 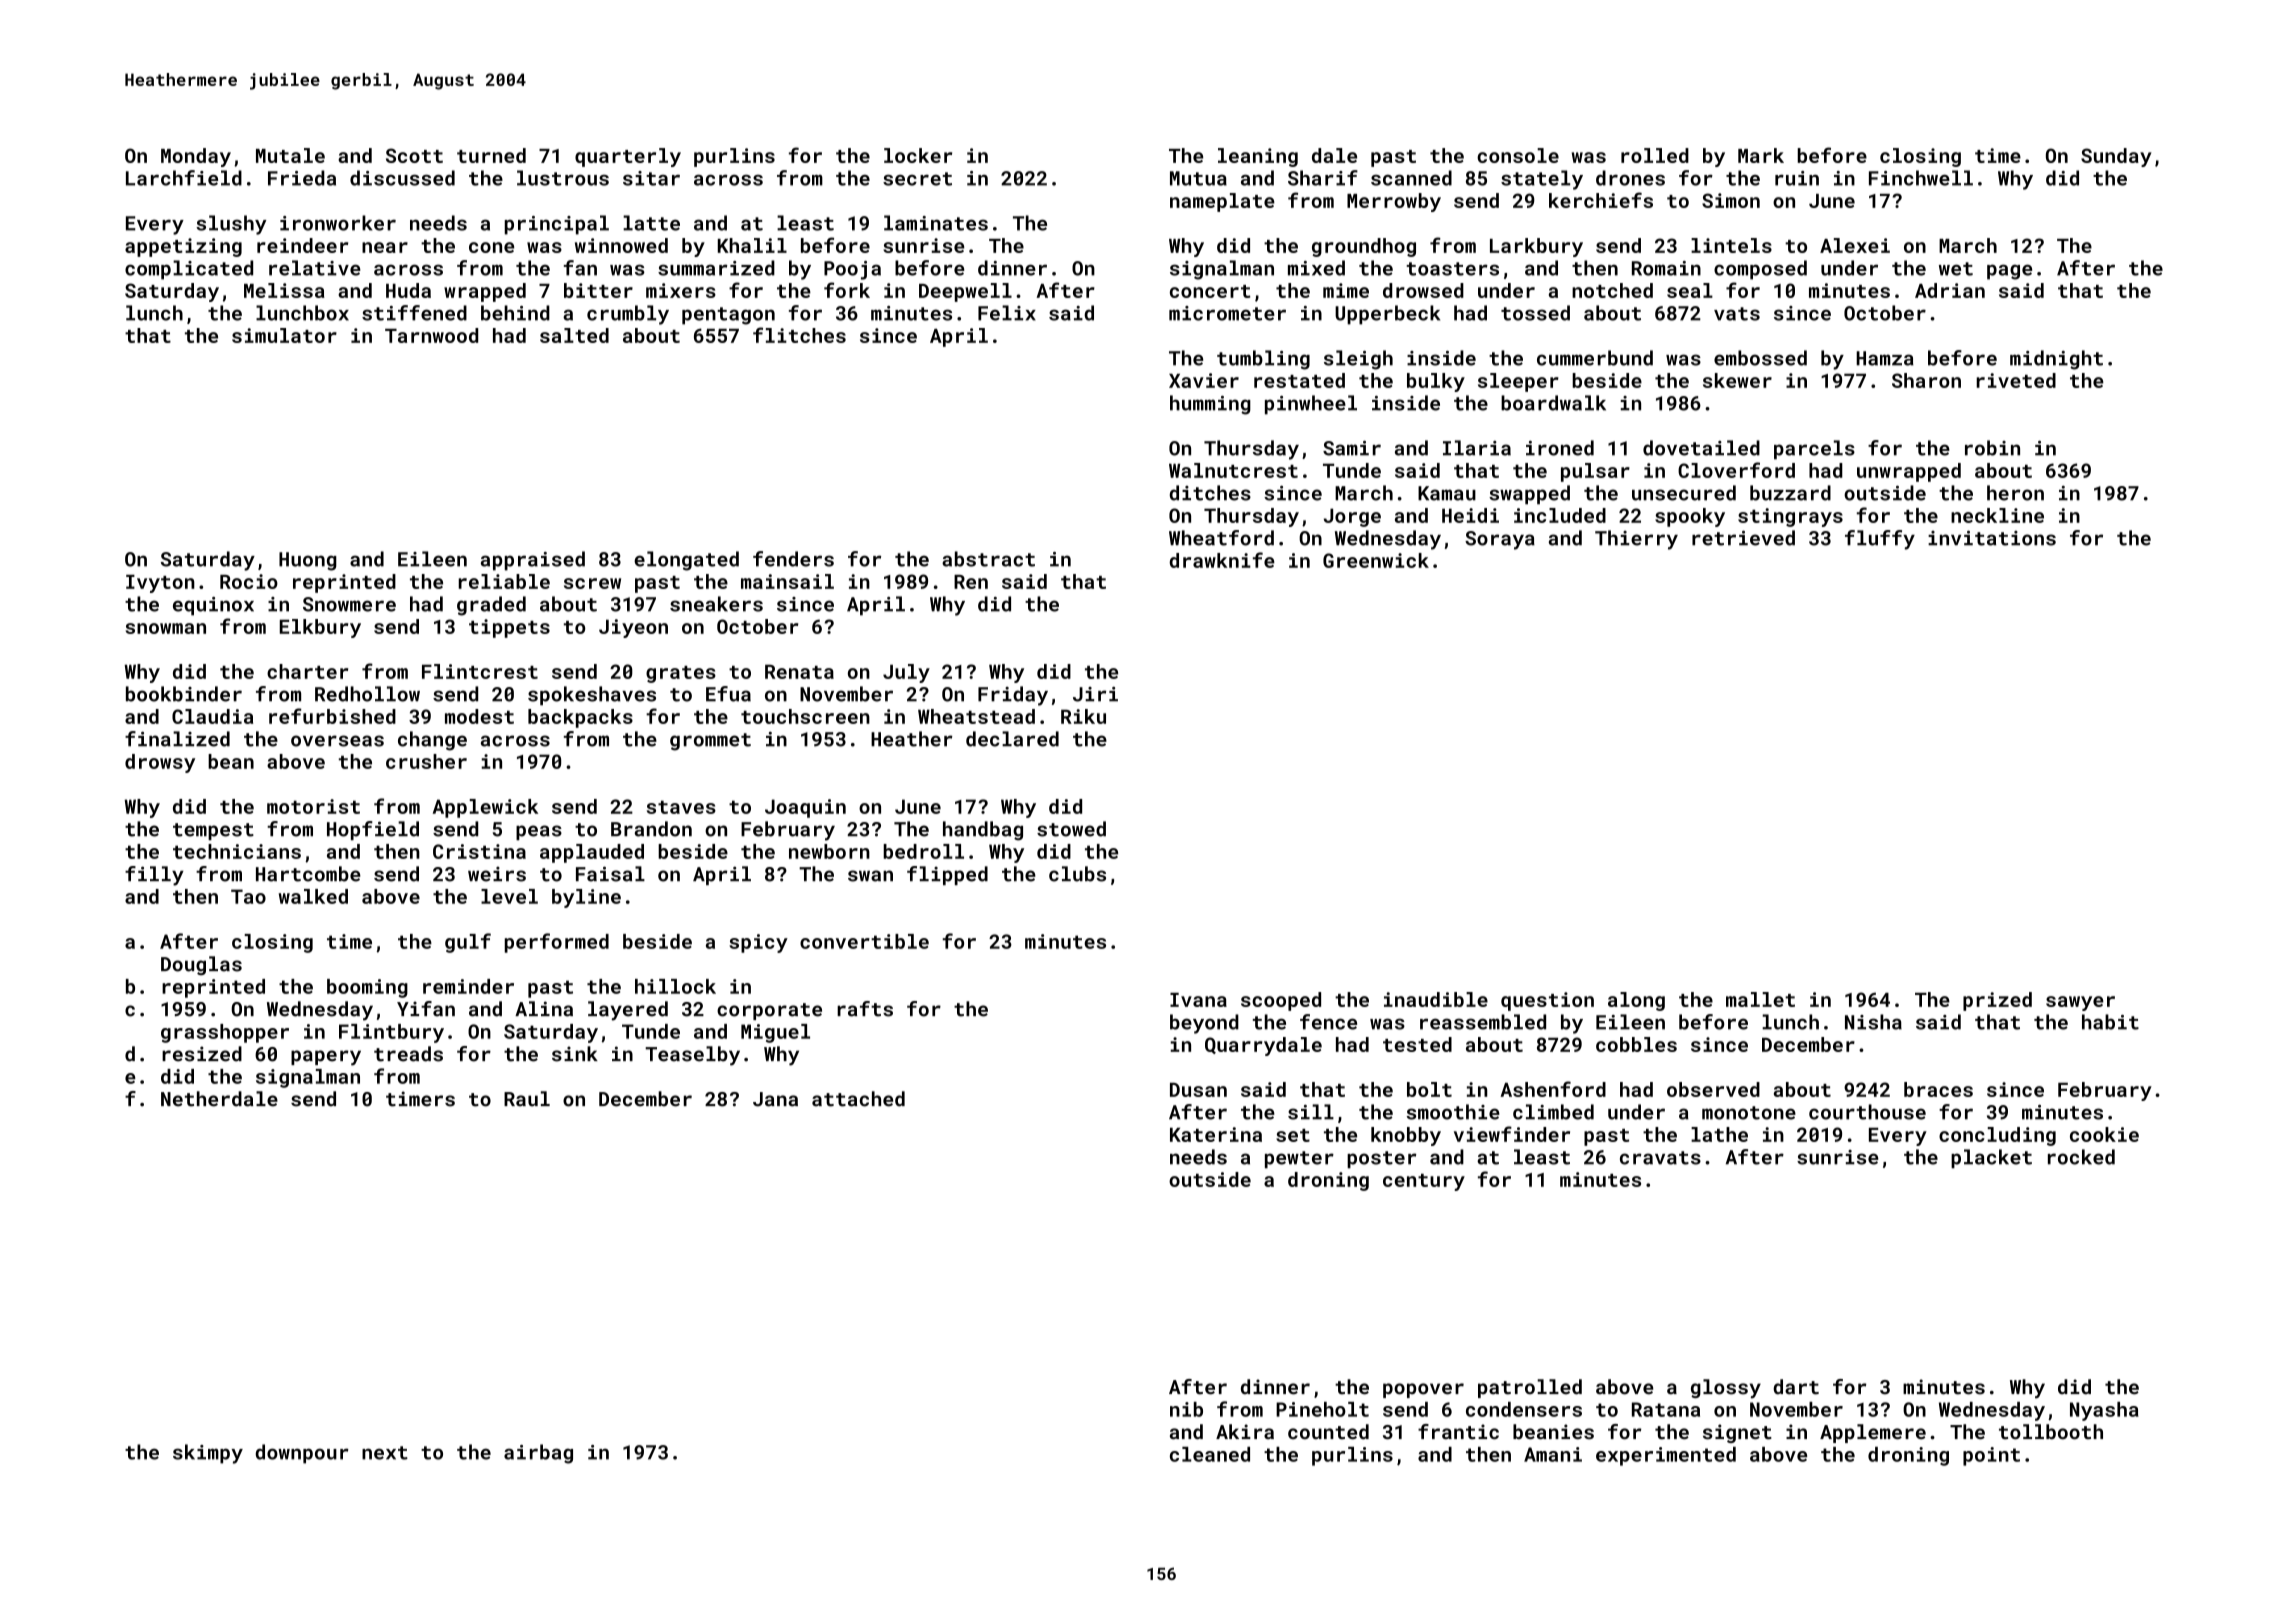 What do you see at coordinates (231, 225) in the document?
I see `slushy` at bounding box center [231, 225].
